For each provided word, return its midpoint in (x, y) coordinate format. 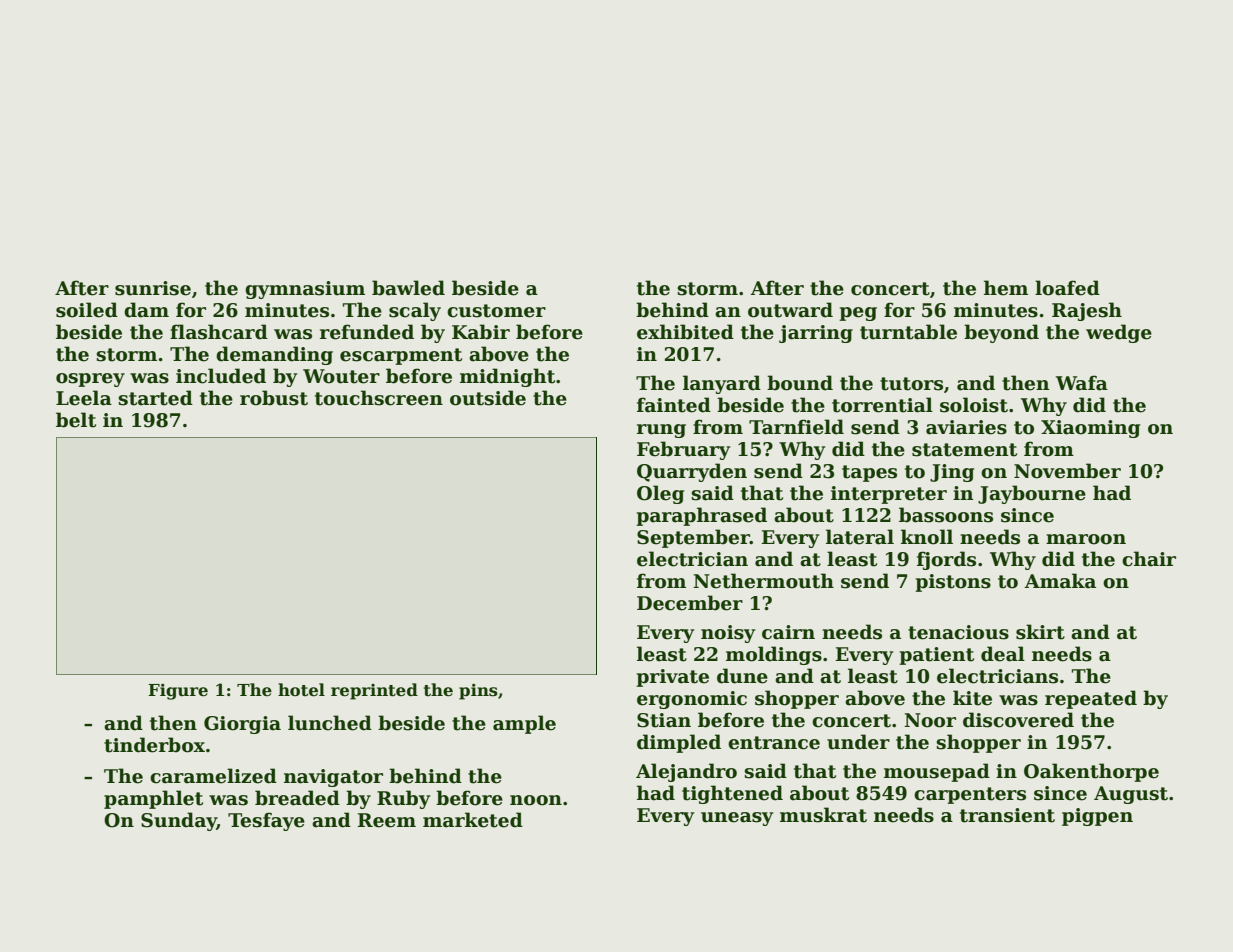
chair (1149, 559)
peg (858, 314)
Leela (84, 398)
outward (790, 310)
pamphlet (153, 799)
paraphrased (701, 516)
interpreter (889, 495)
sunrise (153, 288)
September (693, 538)
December (690, 603)
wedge (1119, 333)
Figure (178, 691)
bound (800, 383)
